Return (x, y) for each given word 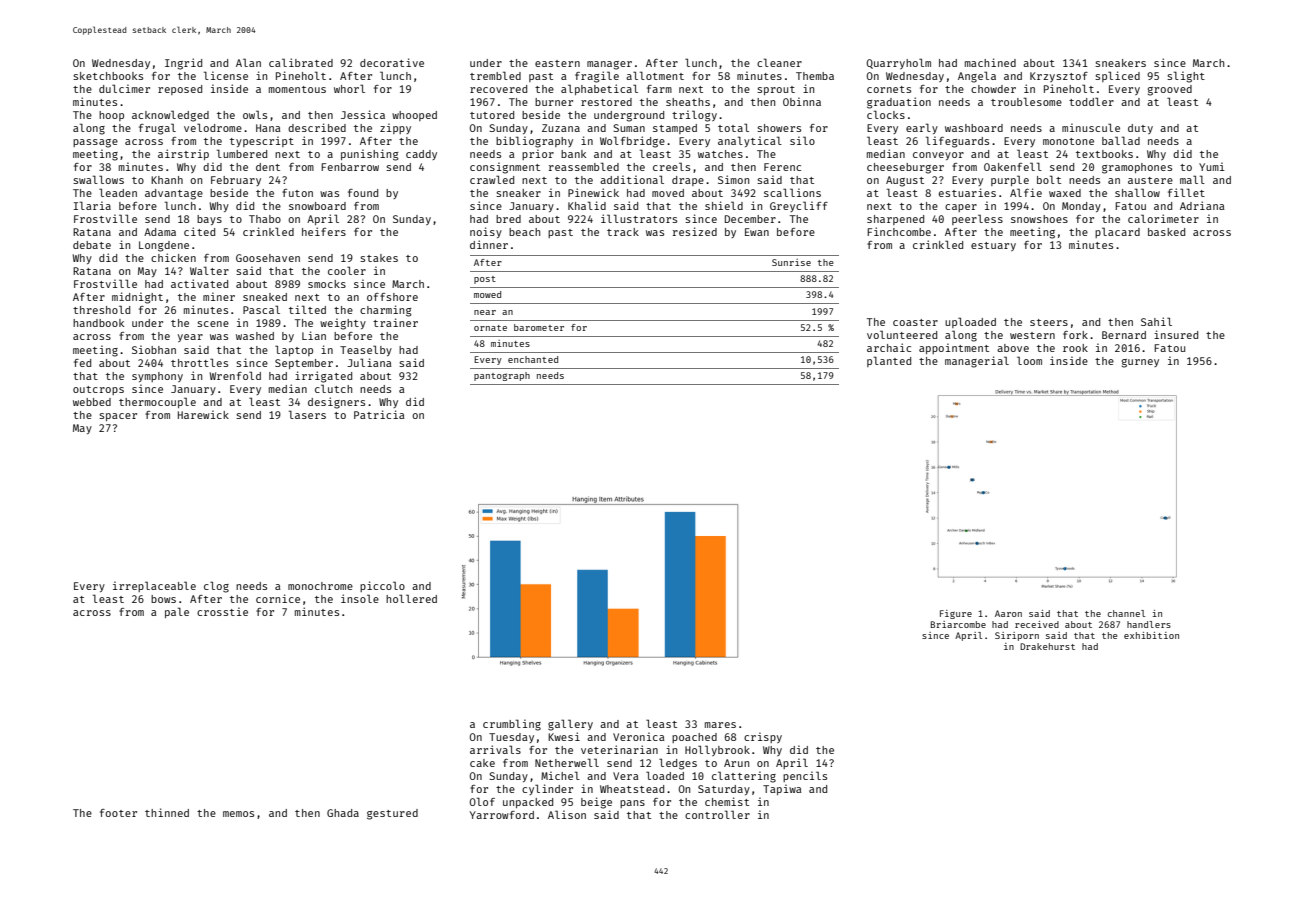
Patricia (379, 414)
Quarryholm (898, 63)
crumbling (512, 725)
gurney (1140, 363)
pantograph (502, 376)
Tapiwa (782, 789)
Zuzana (561, 128)
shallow (1137, 192)
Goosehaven (268, 258)
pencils (805, 776)
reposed (180, 90)
